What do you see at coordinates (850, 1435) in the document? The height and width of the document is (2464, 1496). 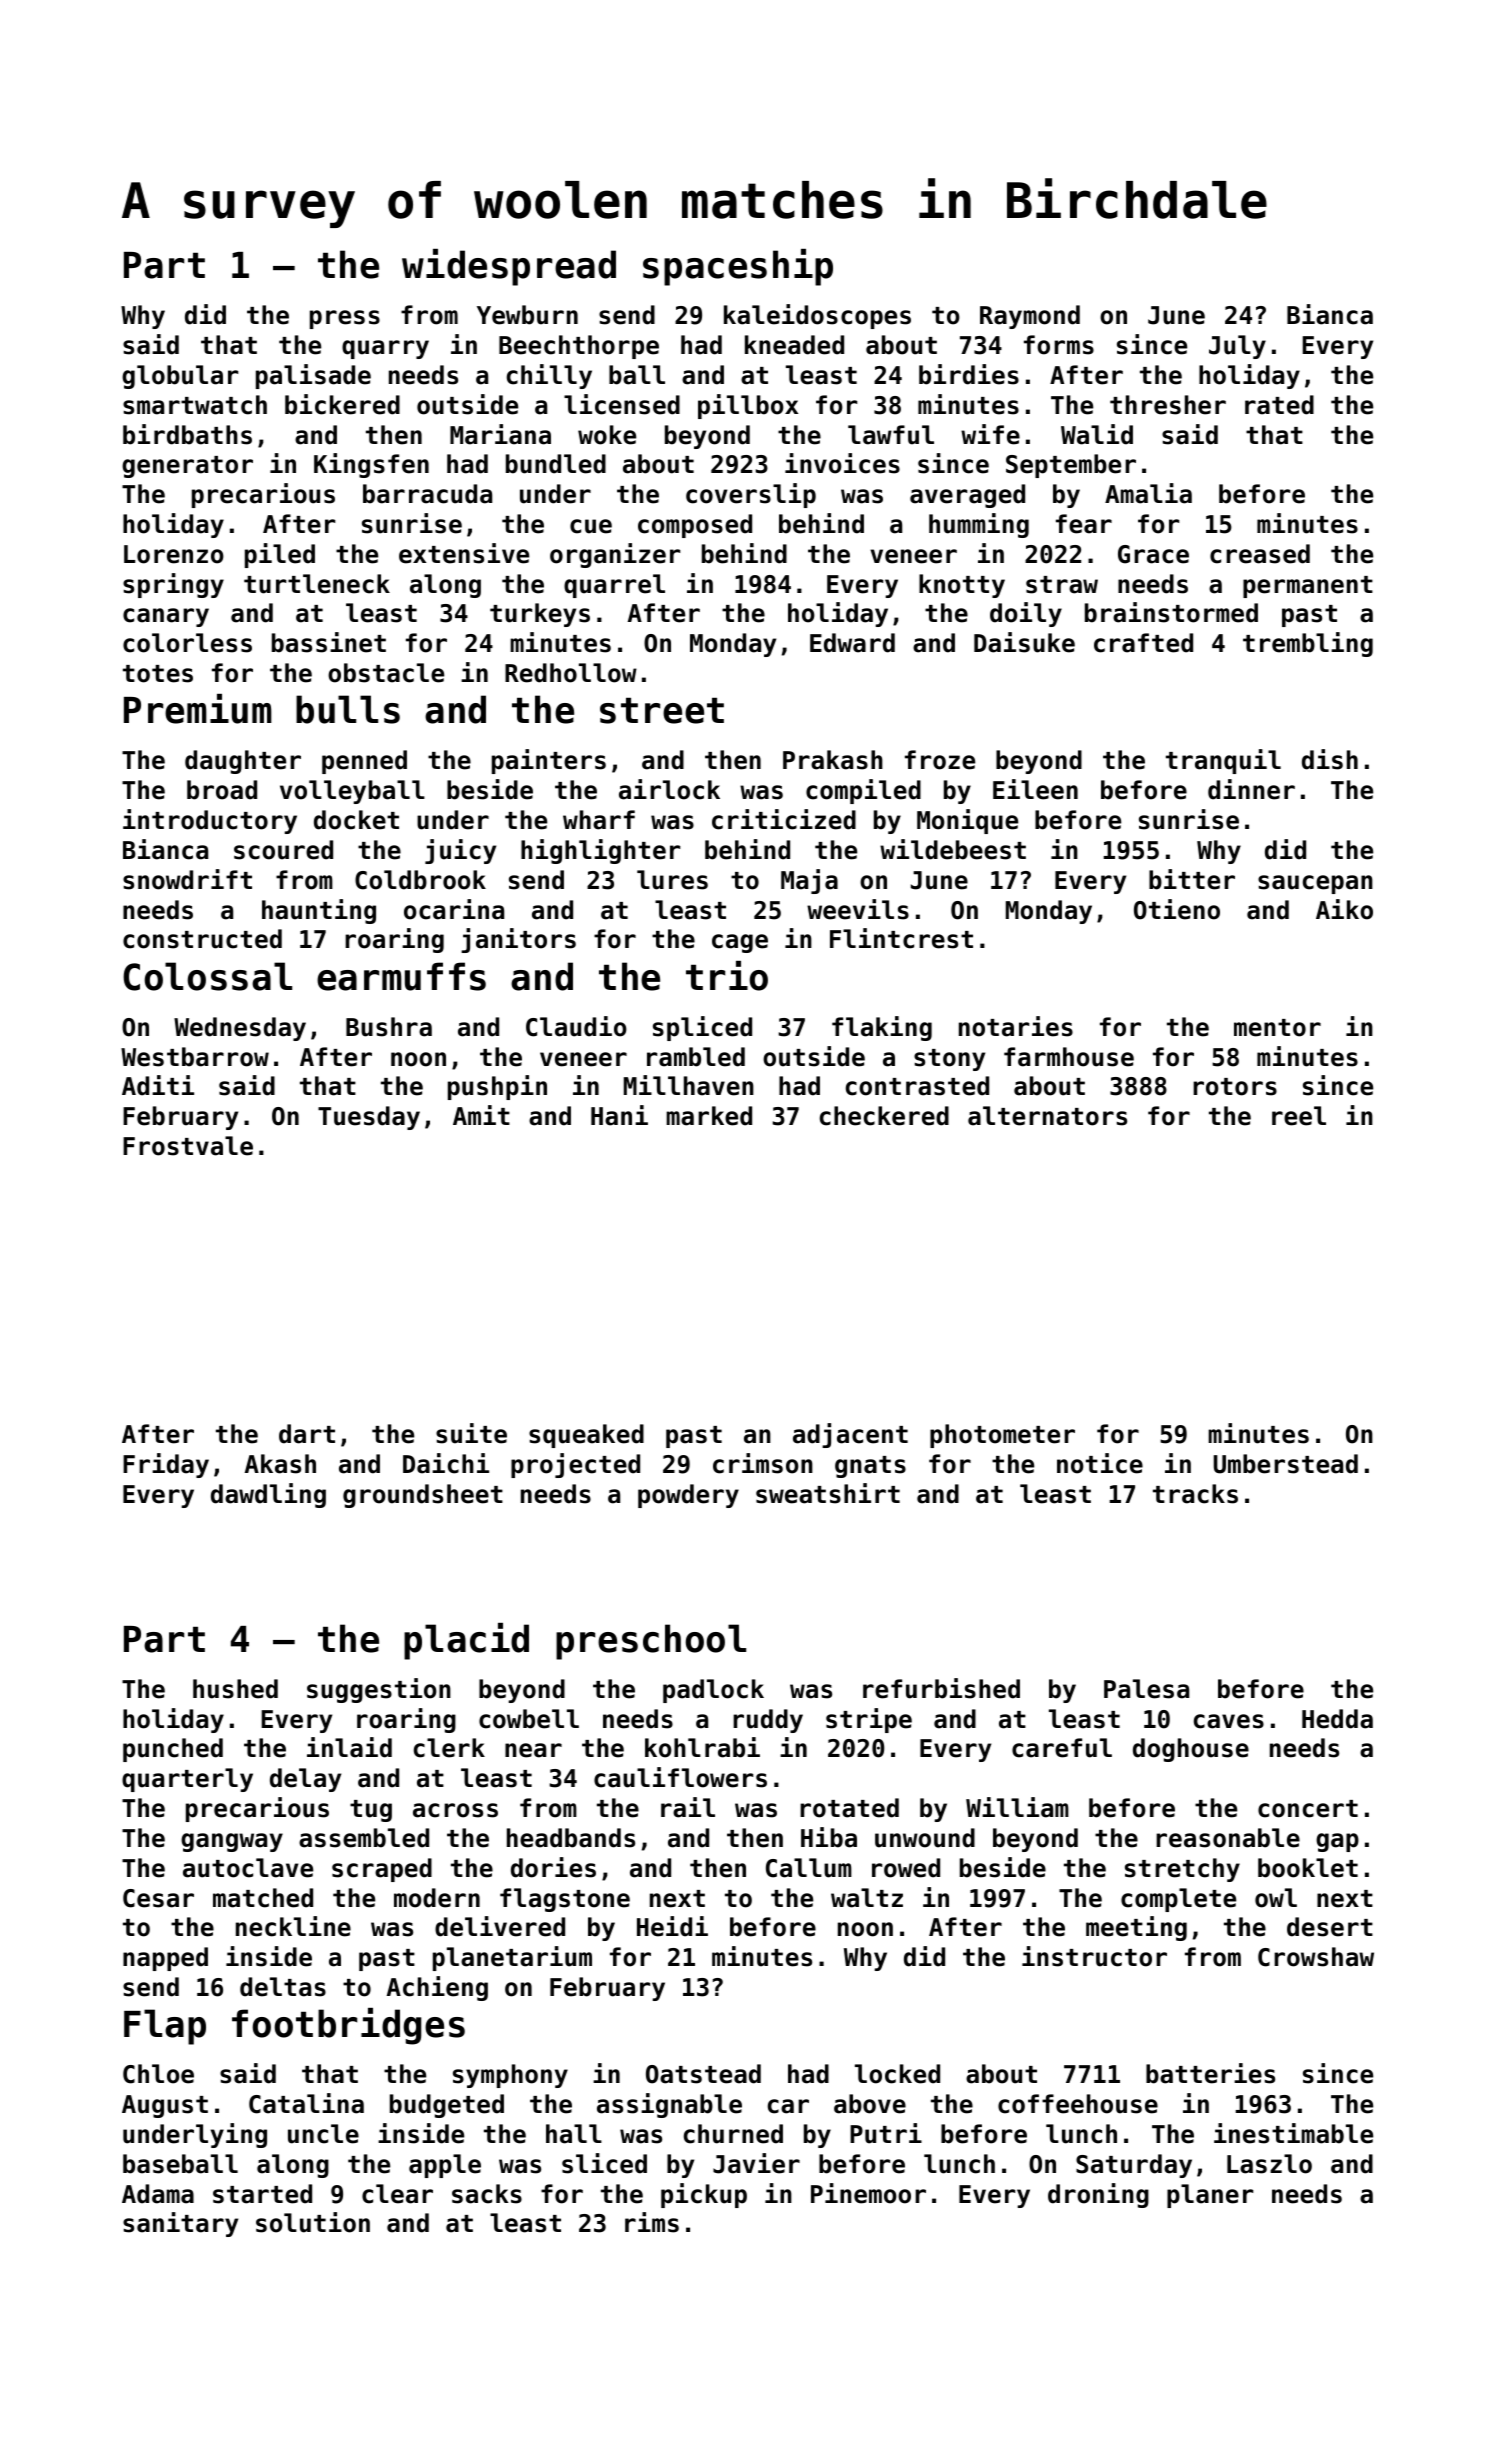 I see `adjacent` at bounding box center [850, 1435].
